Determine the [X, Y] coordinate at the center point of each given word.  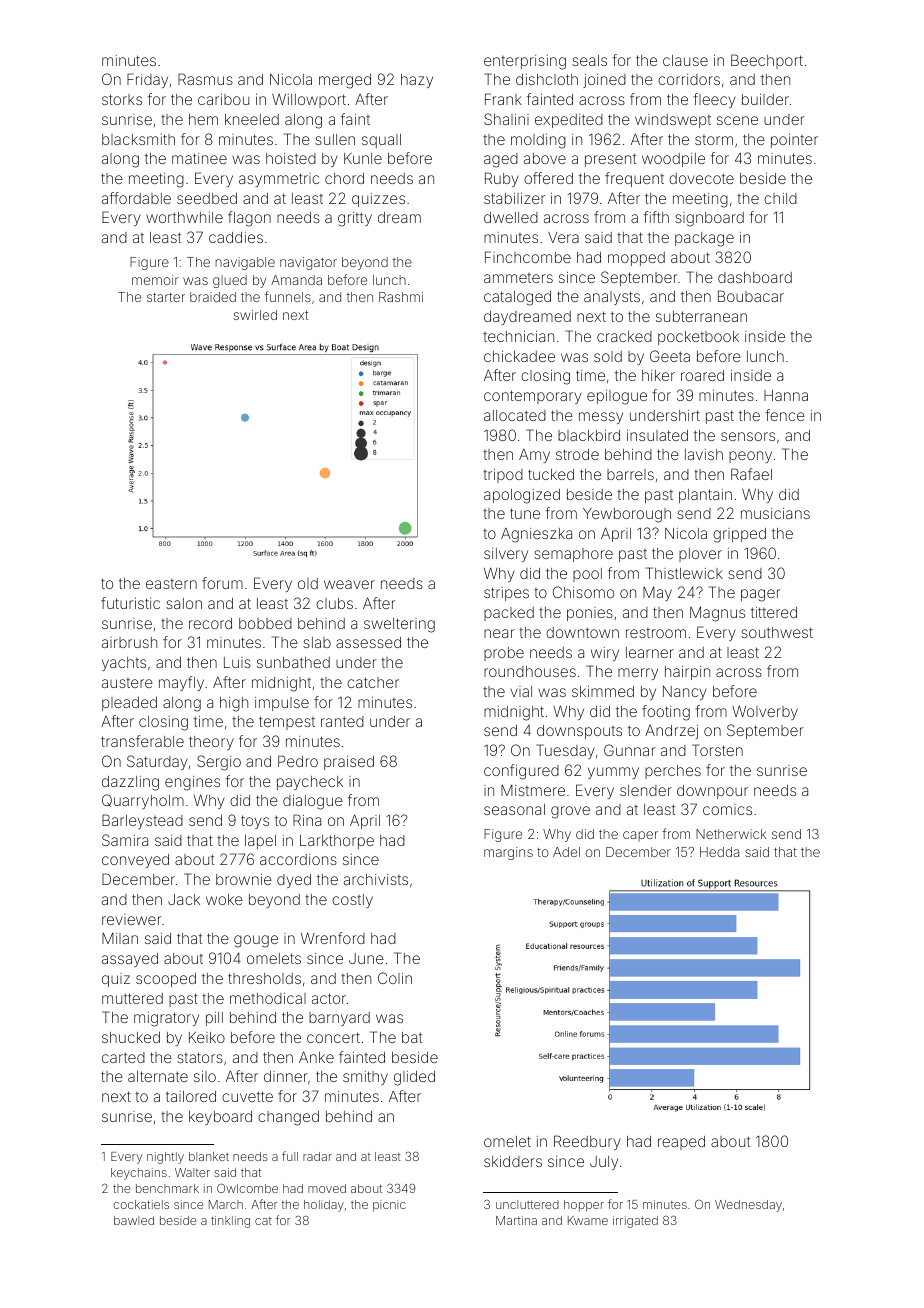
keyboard [220, 1118]
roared [702, 375]
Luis [237, 662]
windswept [673, 121]
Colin [395, 978]
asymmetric [279, 180]
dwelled [511, 217]
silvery [506, 555]
